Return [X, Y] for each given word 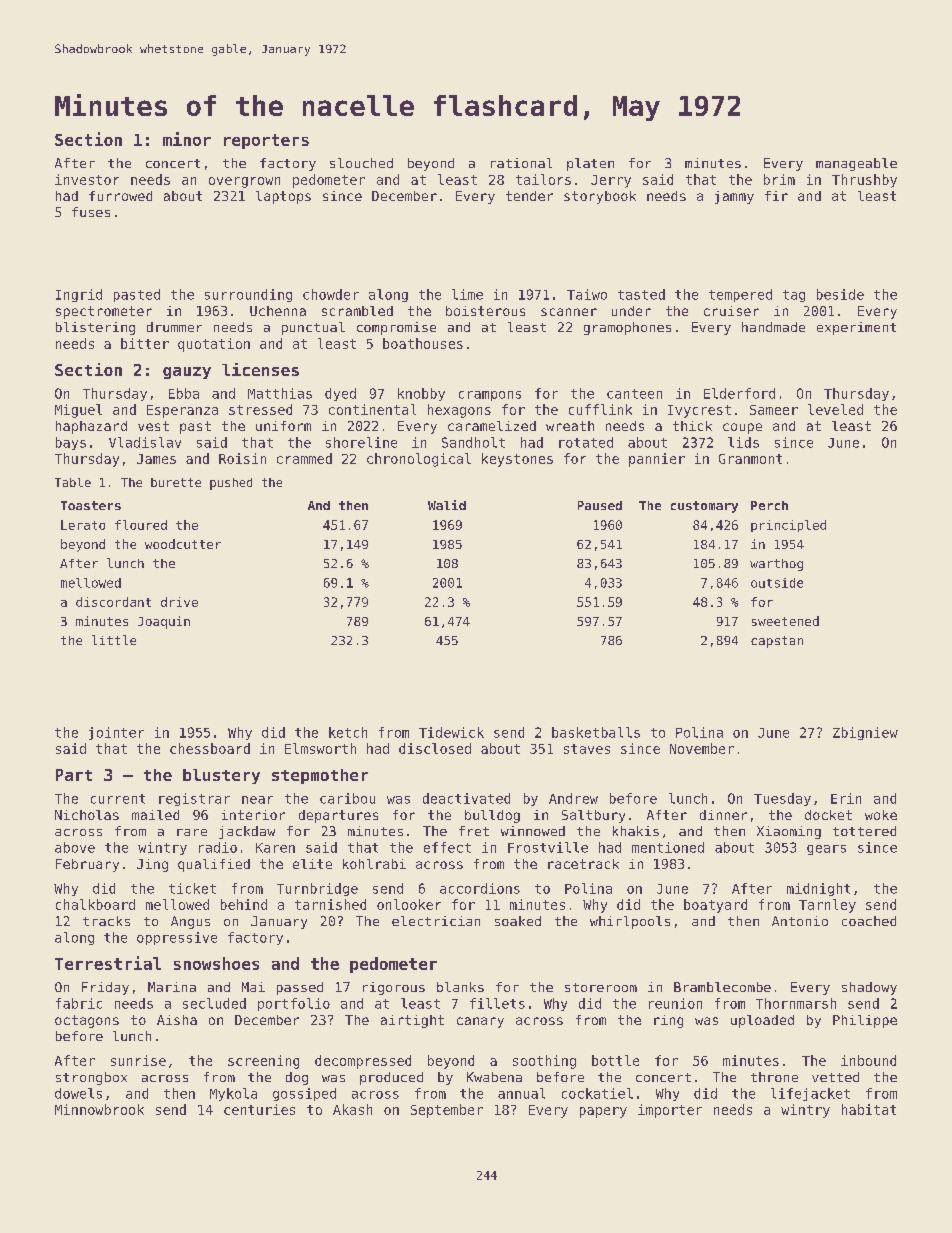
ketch [348, 732]
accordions [480, 888]
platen [590, 164]
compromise [396, 328]
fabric [79, 1003]
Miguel [78, 411]
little [114, 640]
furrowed [120, 196]
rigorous [394, 988]
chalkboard [95, 904]
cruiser [731, 311]
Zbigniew [865, 733]
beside [840, 294]
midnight [818, 889]
